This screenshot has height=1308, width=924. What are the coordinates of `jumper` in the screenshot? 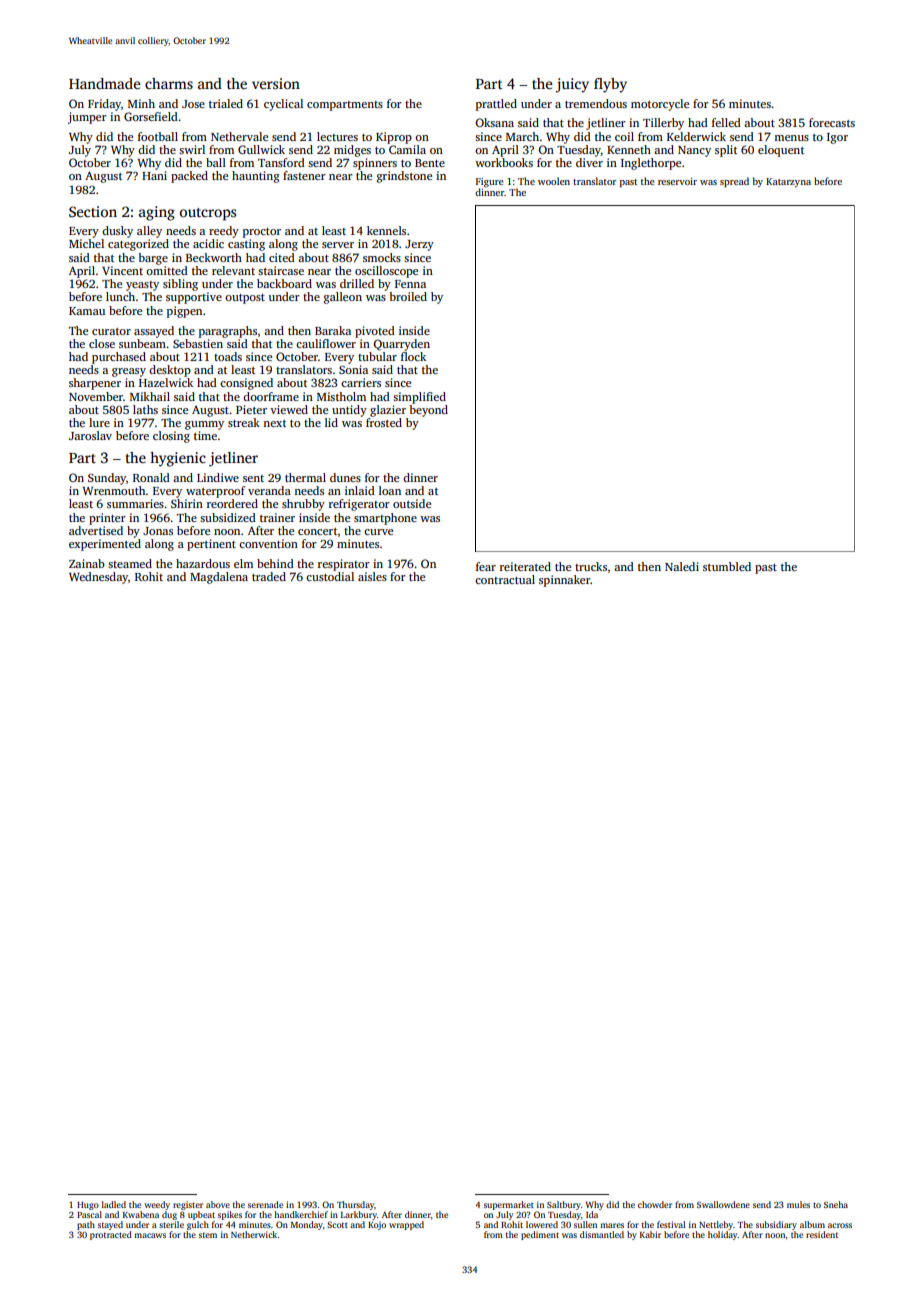 It's located at (87, 118).
